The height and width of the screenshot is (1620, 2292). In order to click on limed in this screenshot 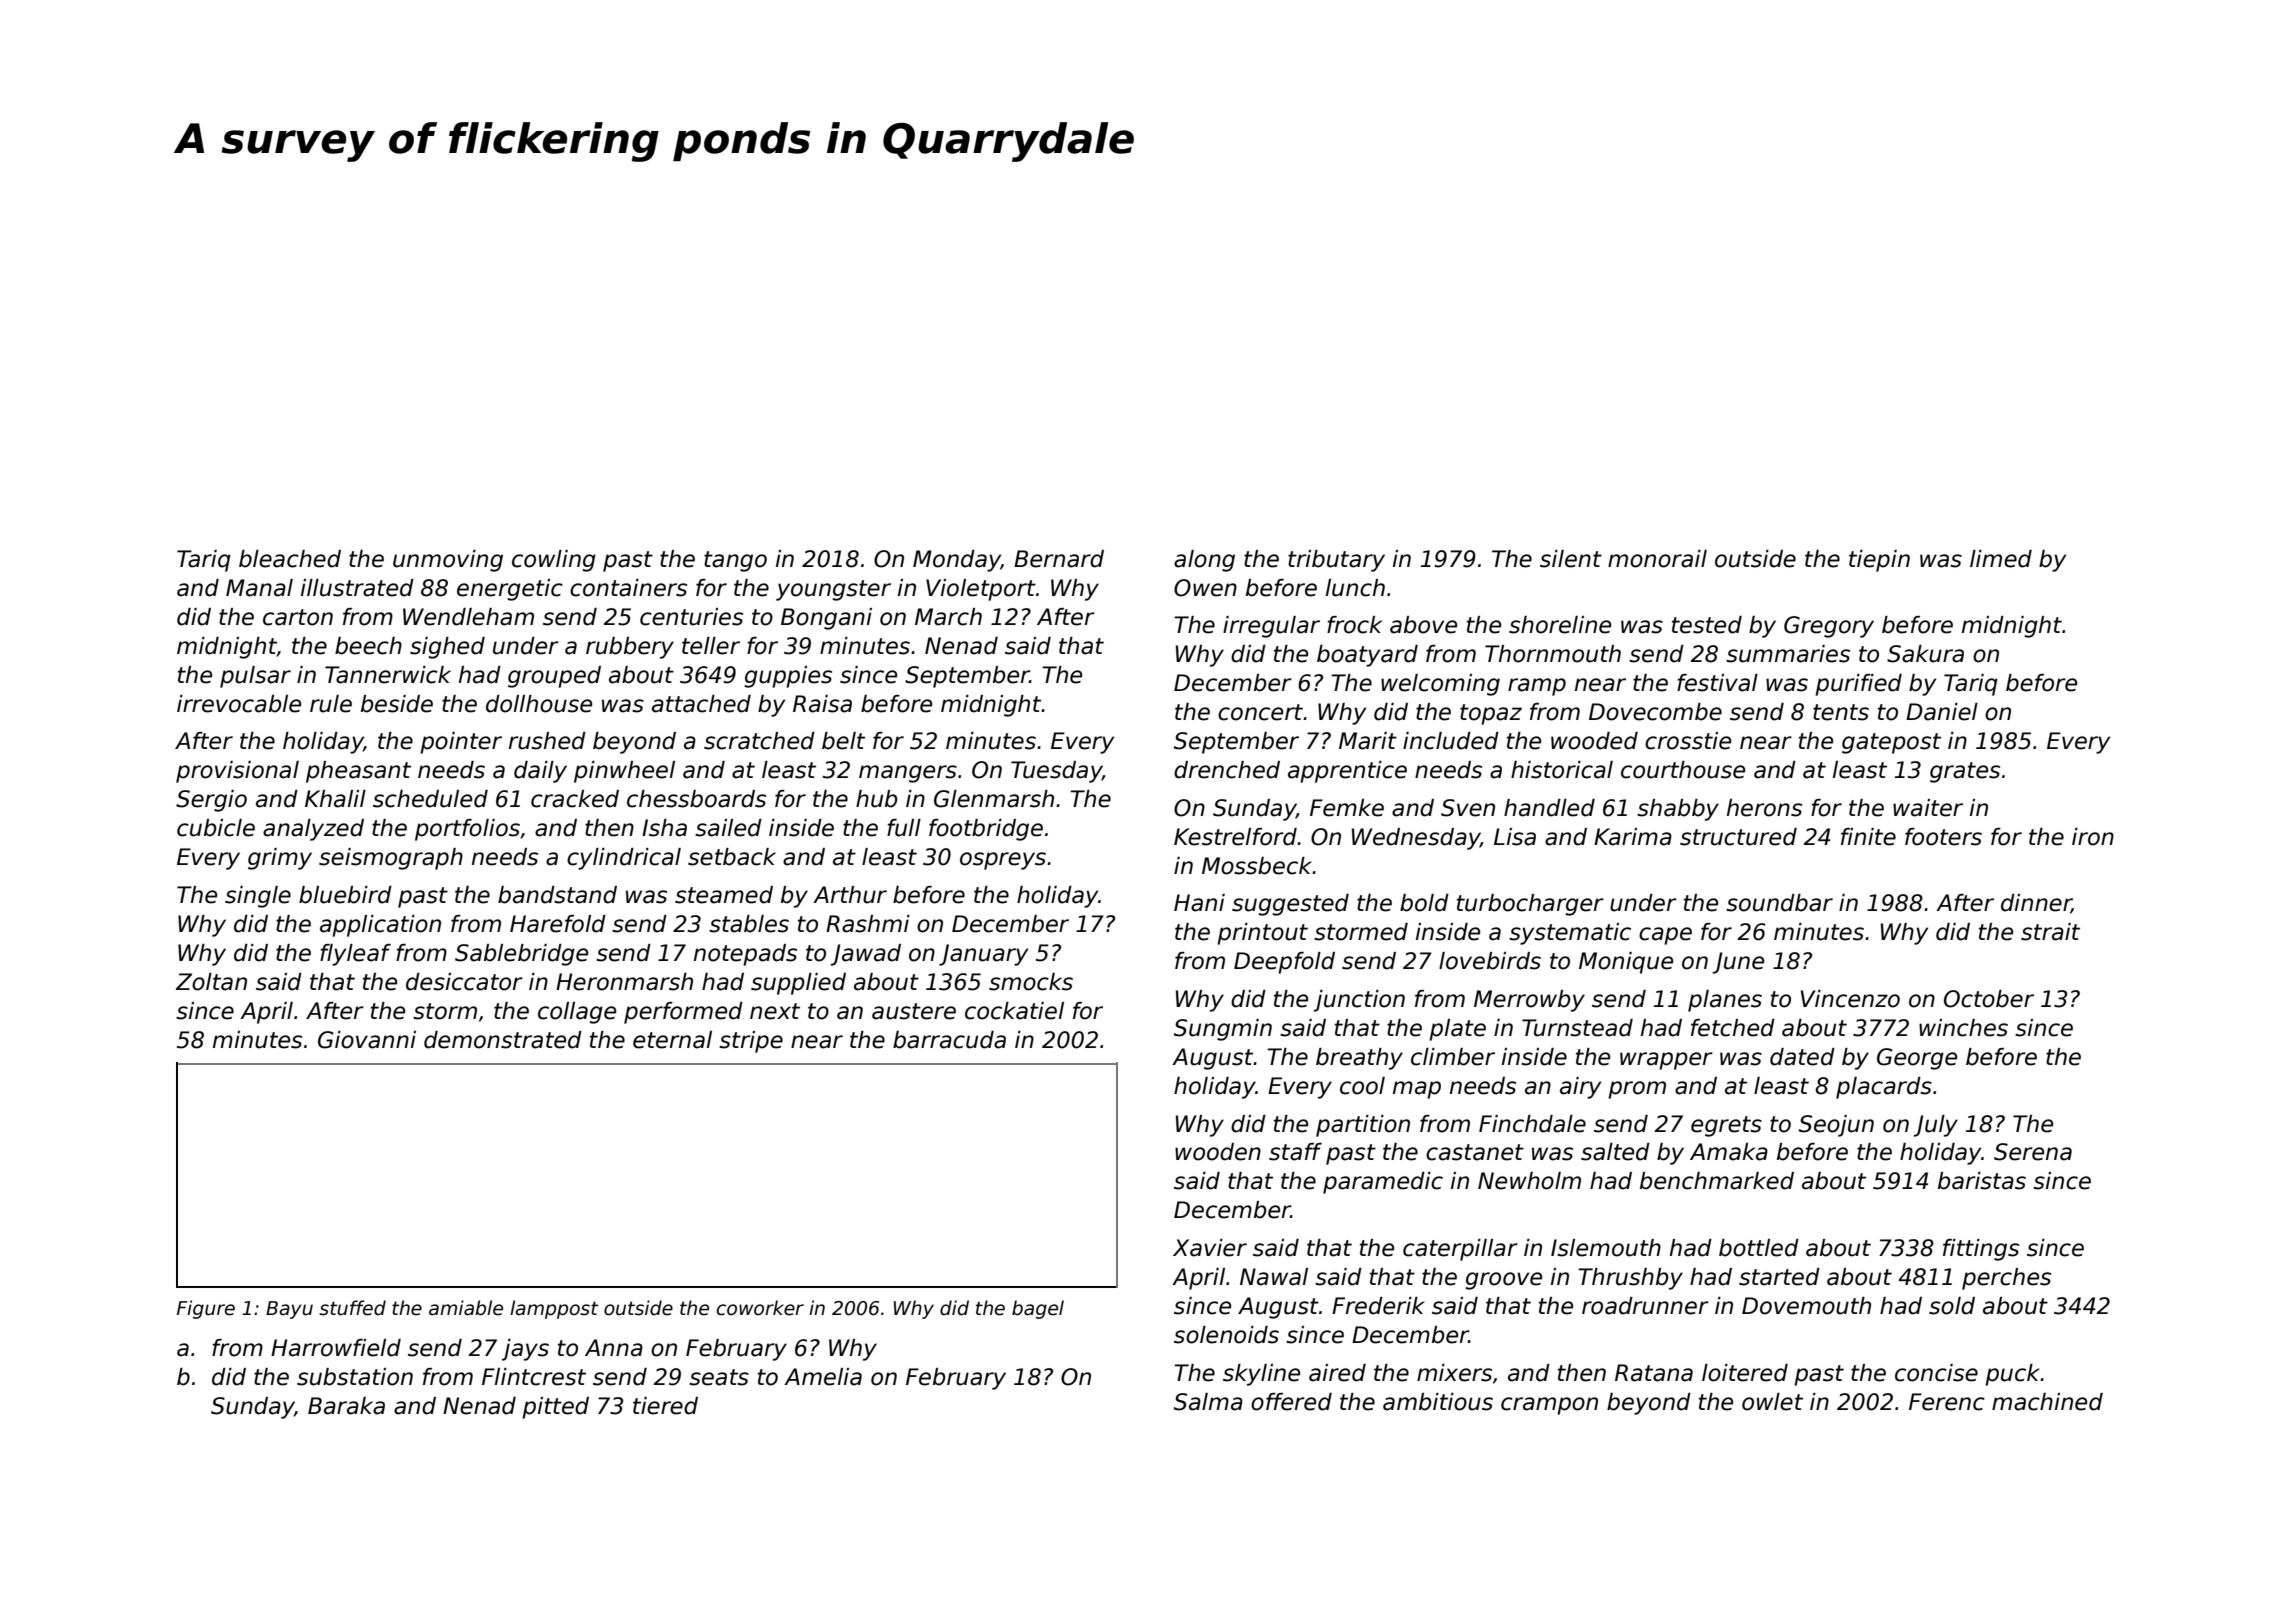, I will do `click(2001, 559)`.
